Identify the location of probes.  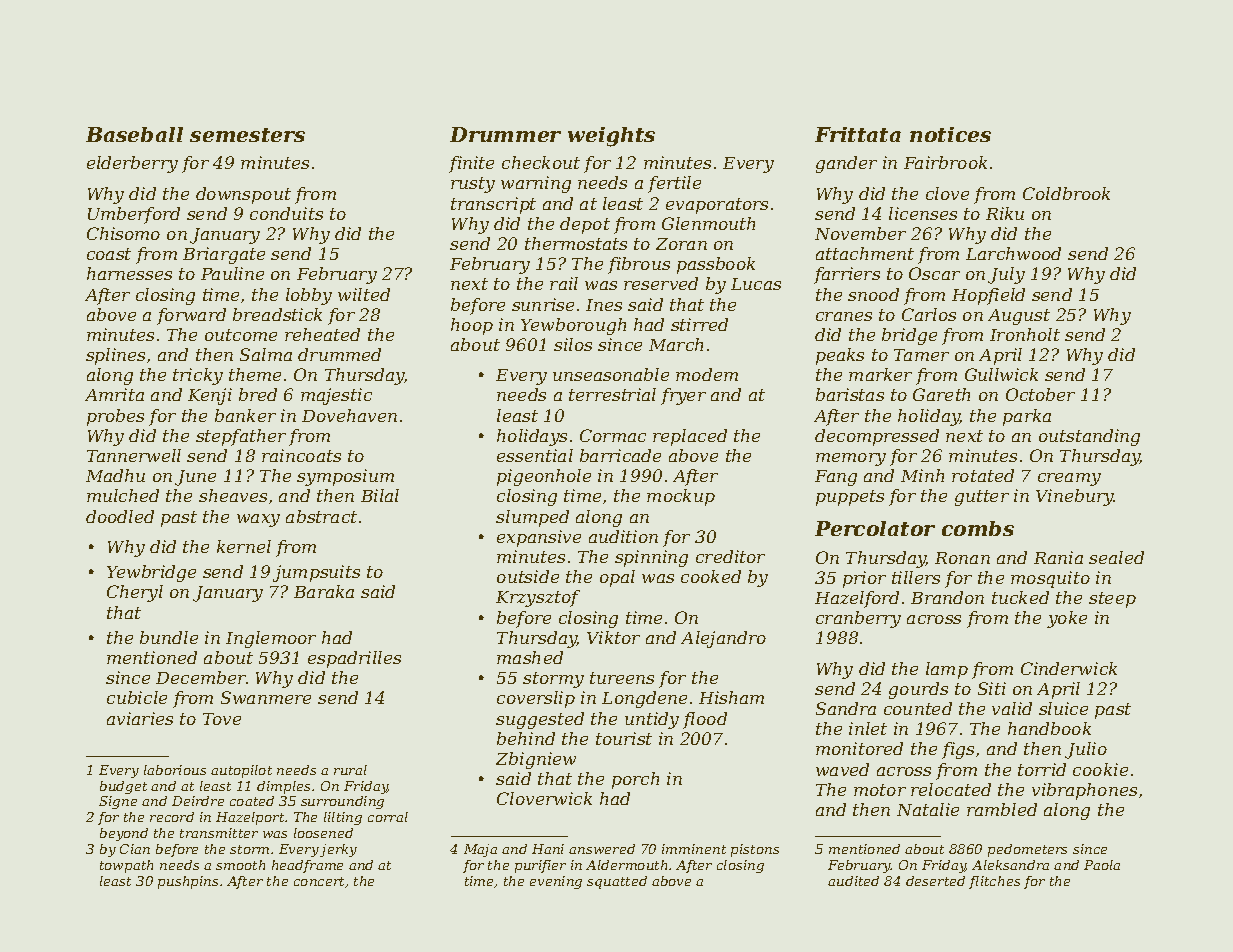
(115, 417).
